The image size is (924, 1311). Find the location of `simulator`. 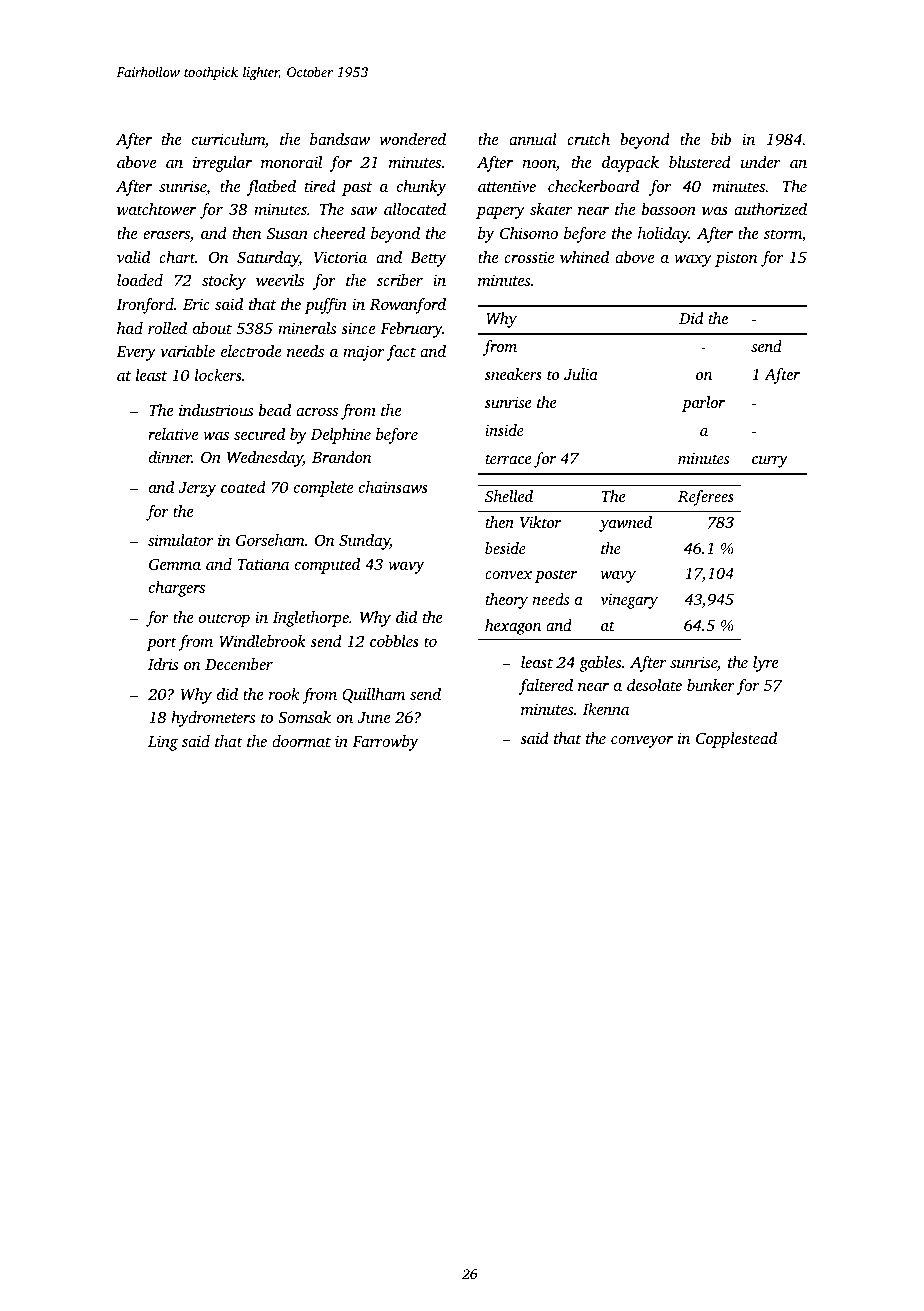

simulator is located at coordinates (180, 540).
